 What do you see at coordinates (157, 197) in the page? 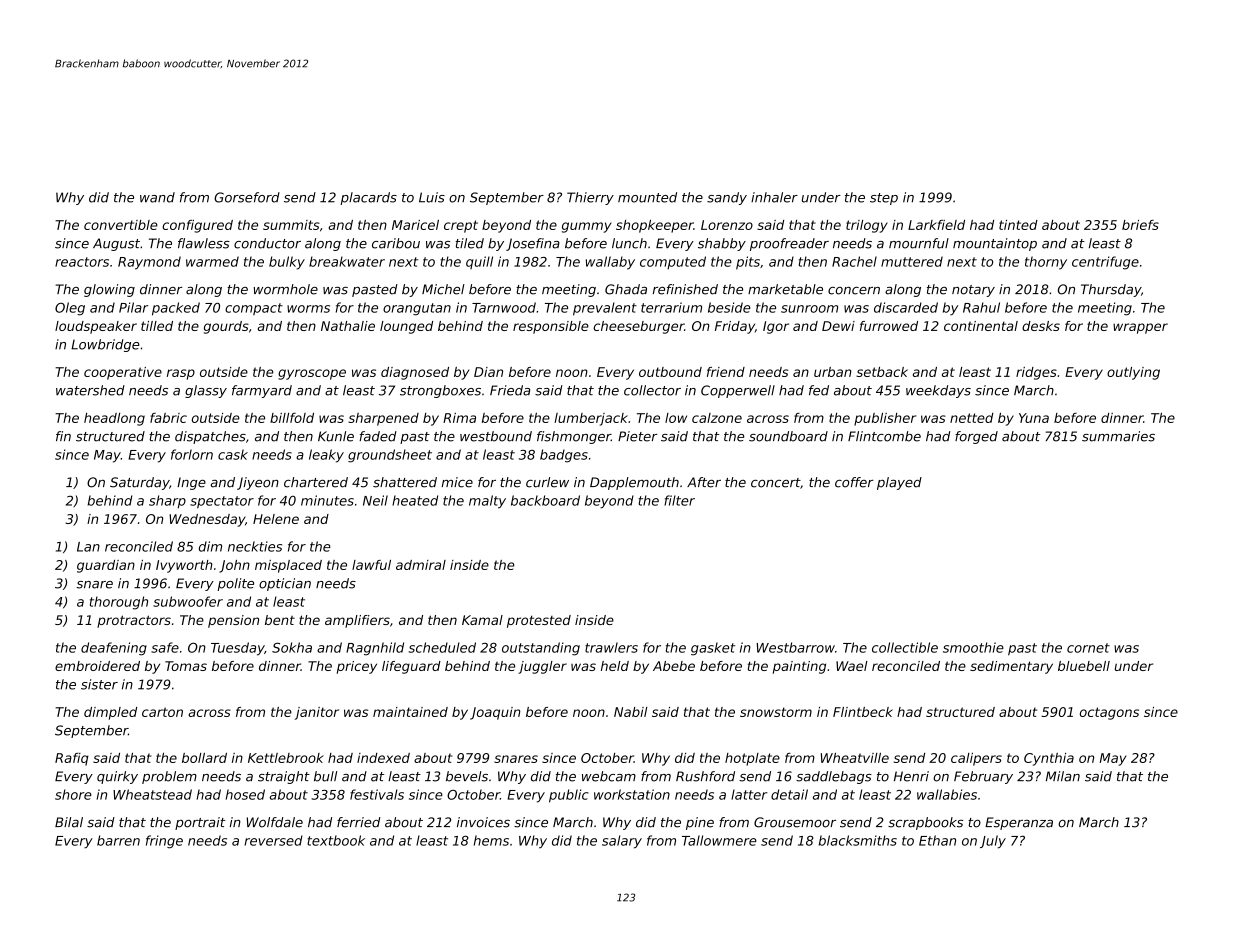
I see `wand` at bounding box center [157, 197].
